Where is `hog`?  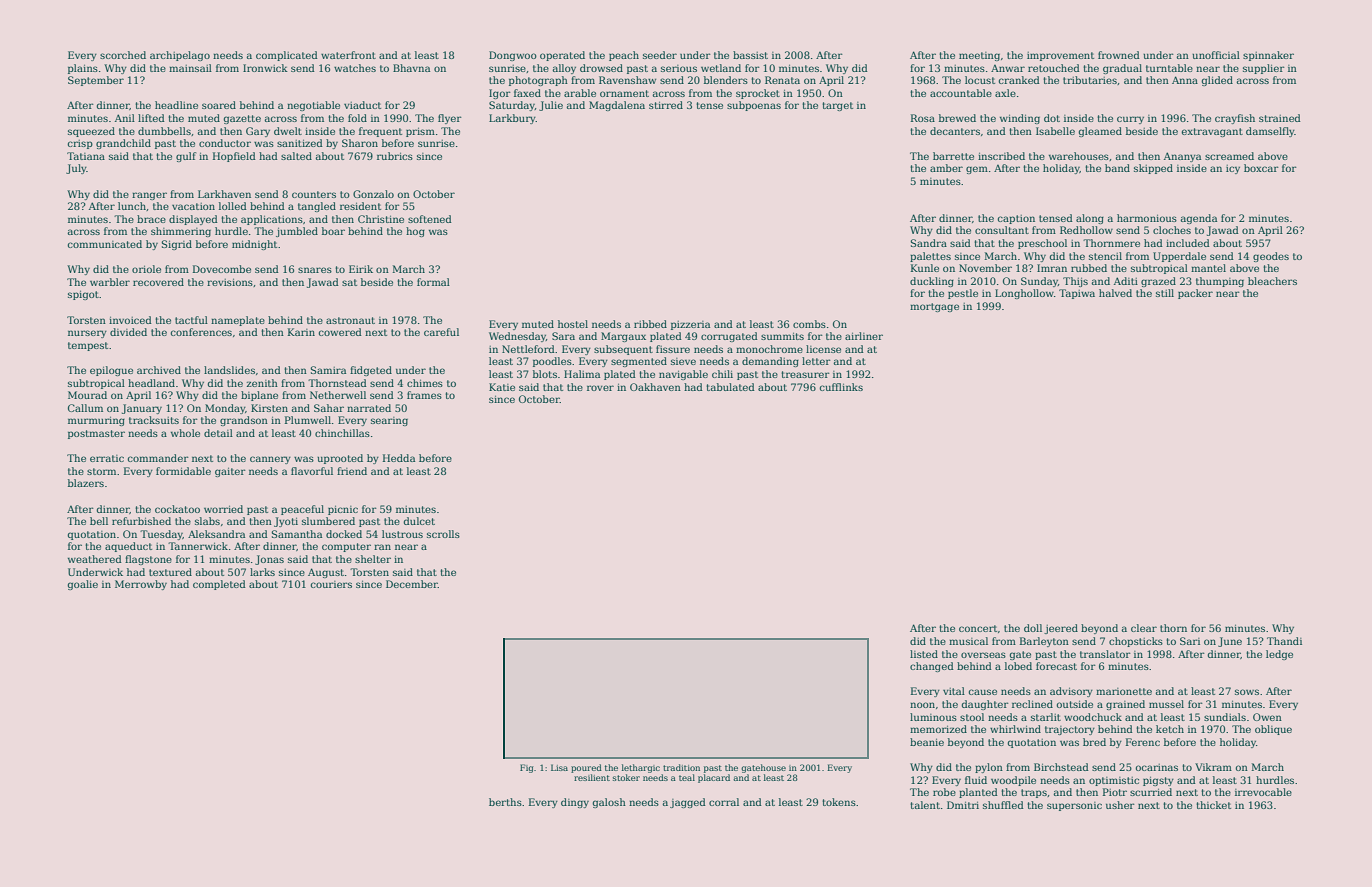
hog is located at coordinates (415, 232).
